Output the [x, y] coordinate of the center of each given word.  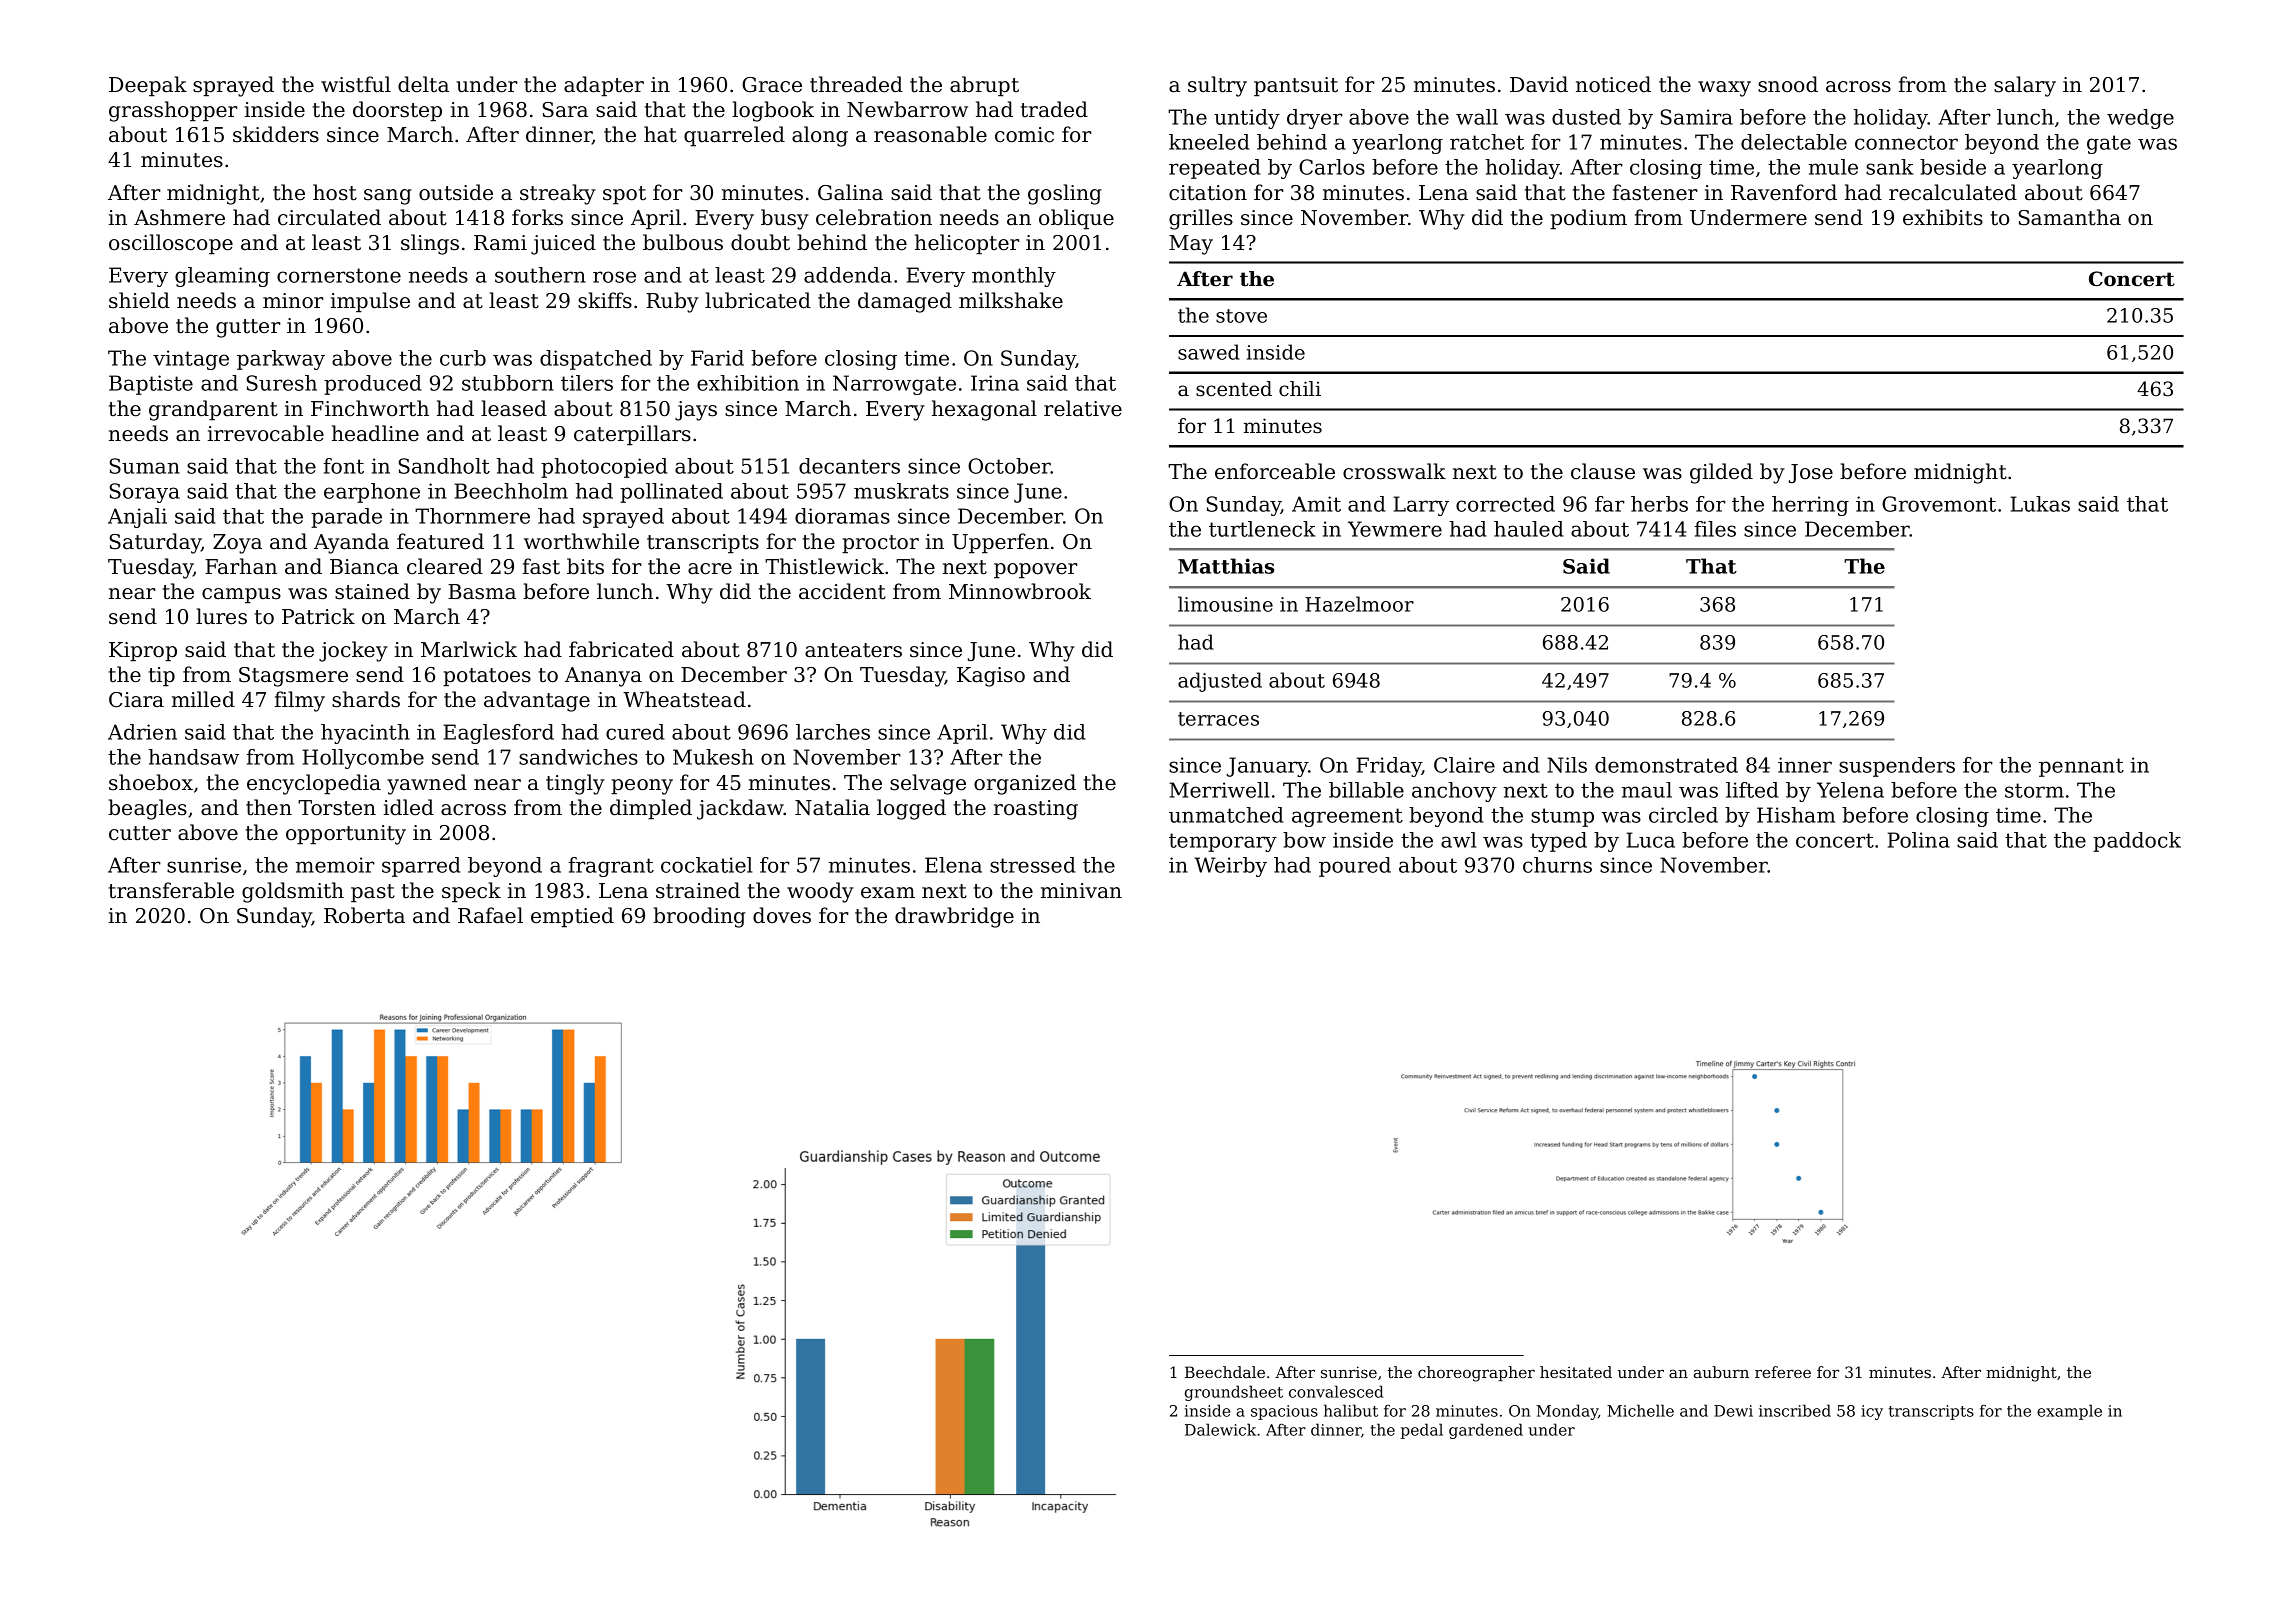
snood [1788, 84]
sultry [1217, 86]
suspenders [1897, 767]
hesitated [1576, 1372]
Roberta [364, 915]
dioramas [842, 516]
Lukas [2040, 504]
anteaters [853, 650]
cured [635, 732]
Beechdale [1225, 1372]
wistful [356, 84]
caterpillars [632, 435]
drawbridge [954, 917]
